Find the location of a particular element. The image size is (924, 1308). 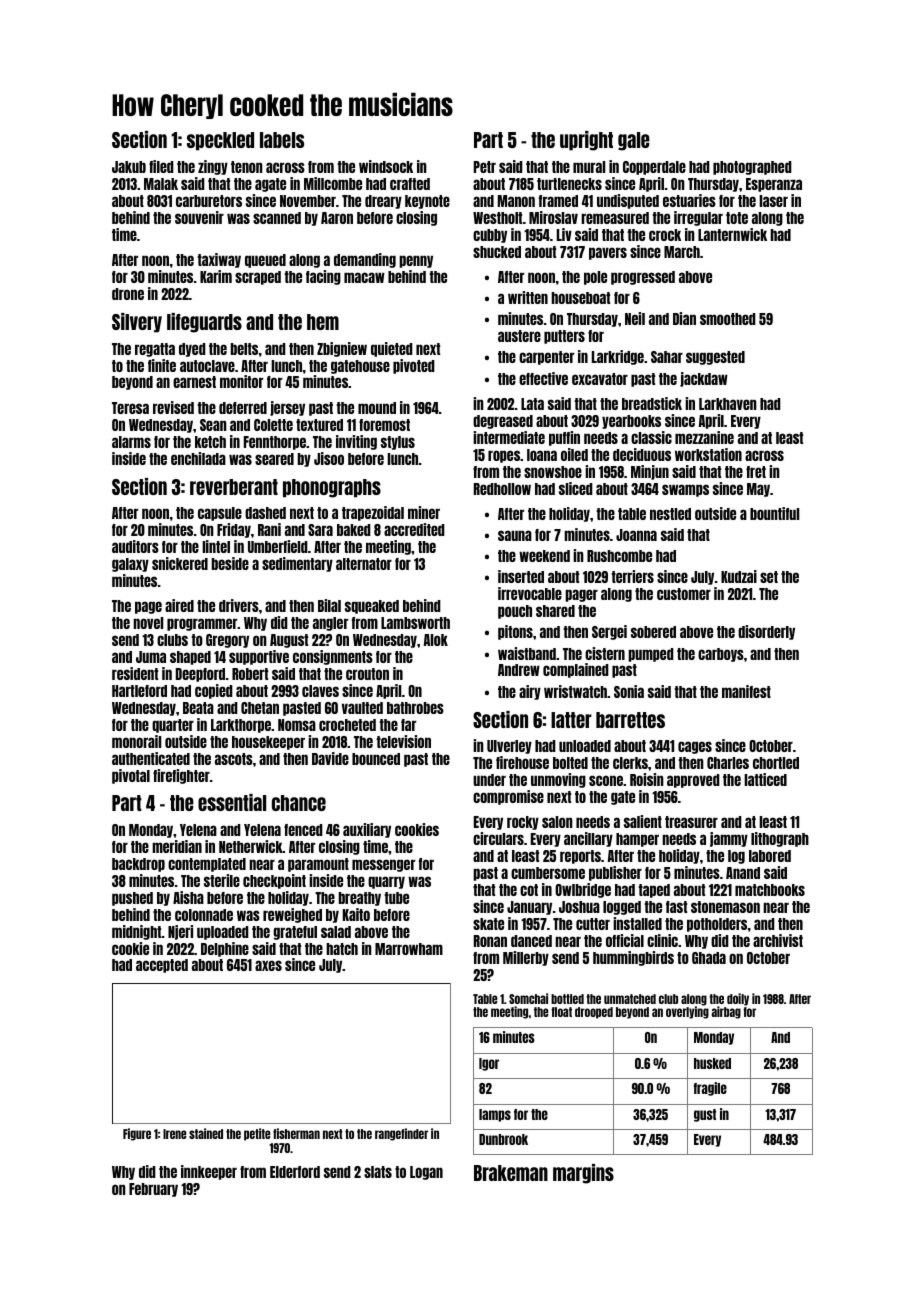

petite is located at coordinates (257, 1134).
